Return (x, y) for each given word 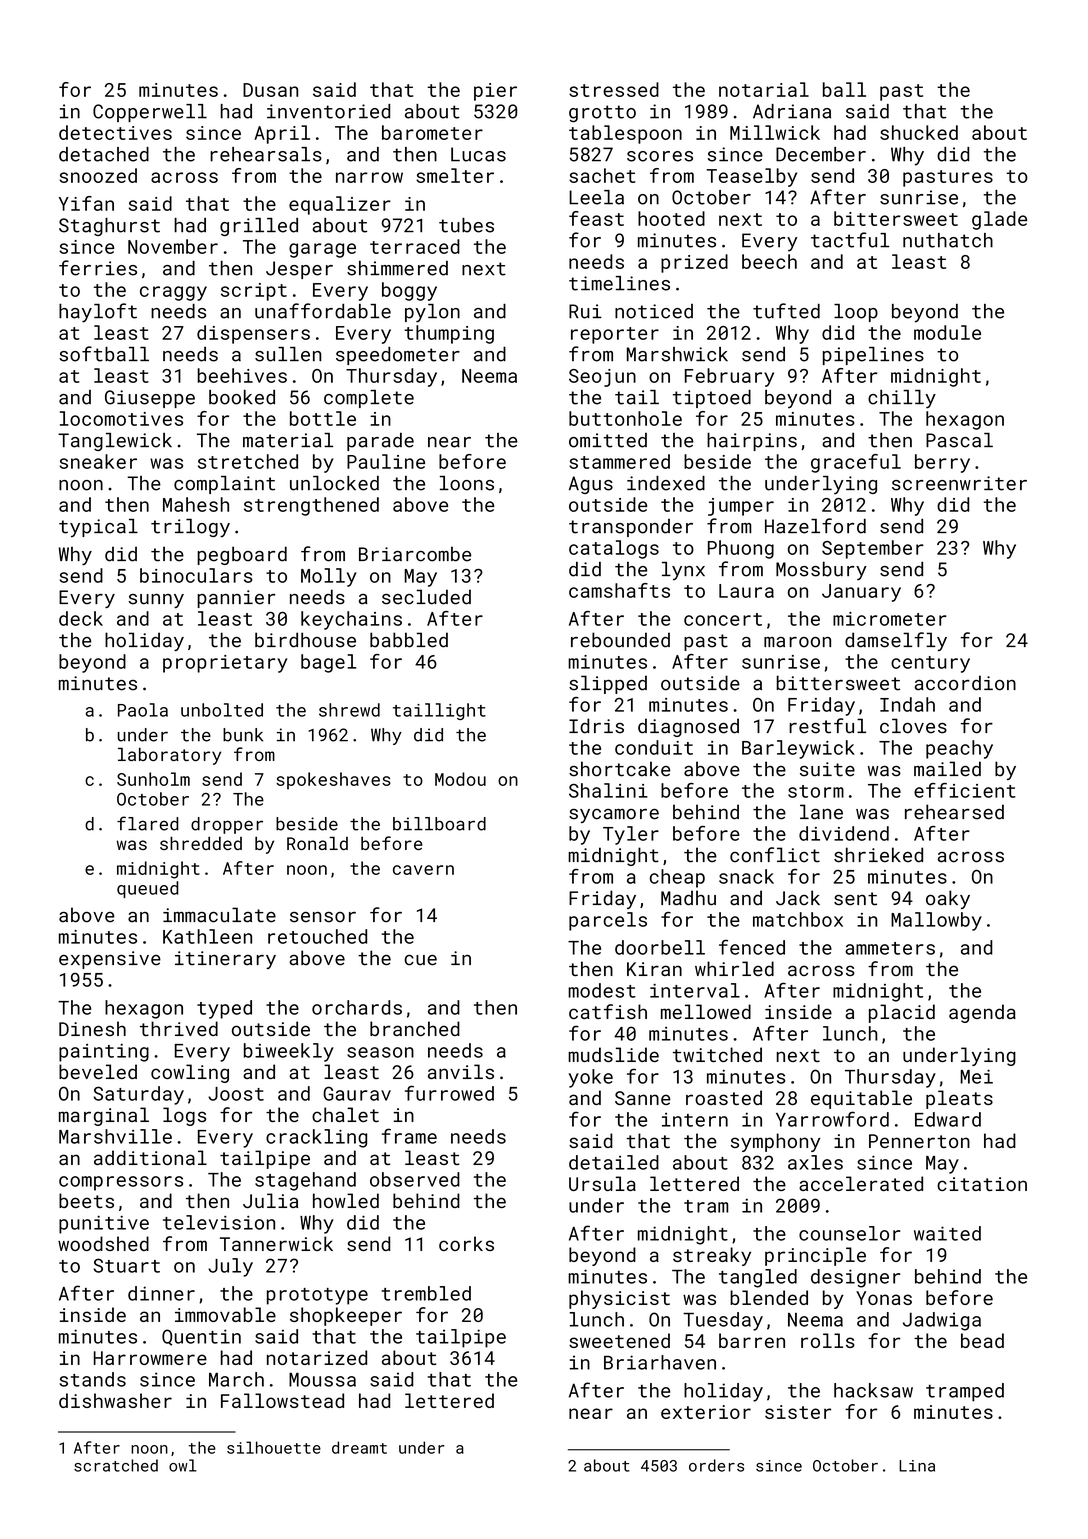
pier (495, 92)
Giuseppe (150, 399)
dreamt (359, 1447)
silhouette (274, 1447)
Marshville (115, 1136)
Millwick (775, 132)
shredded (201, 843)
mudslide (613, 1054)
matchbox (798, 919)
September (873, 549)
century (930, 664)
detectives (115, 132)
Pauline (386, 461)
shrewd (349, 710)
